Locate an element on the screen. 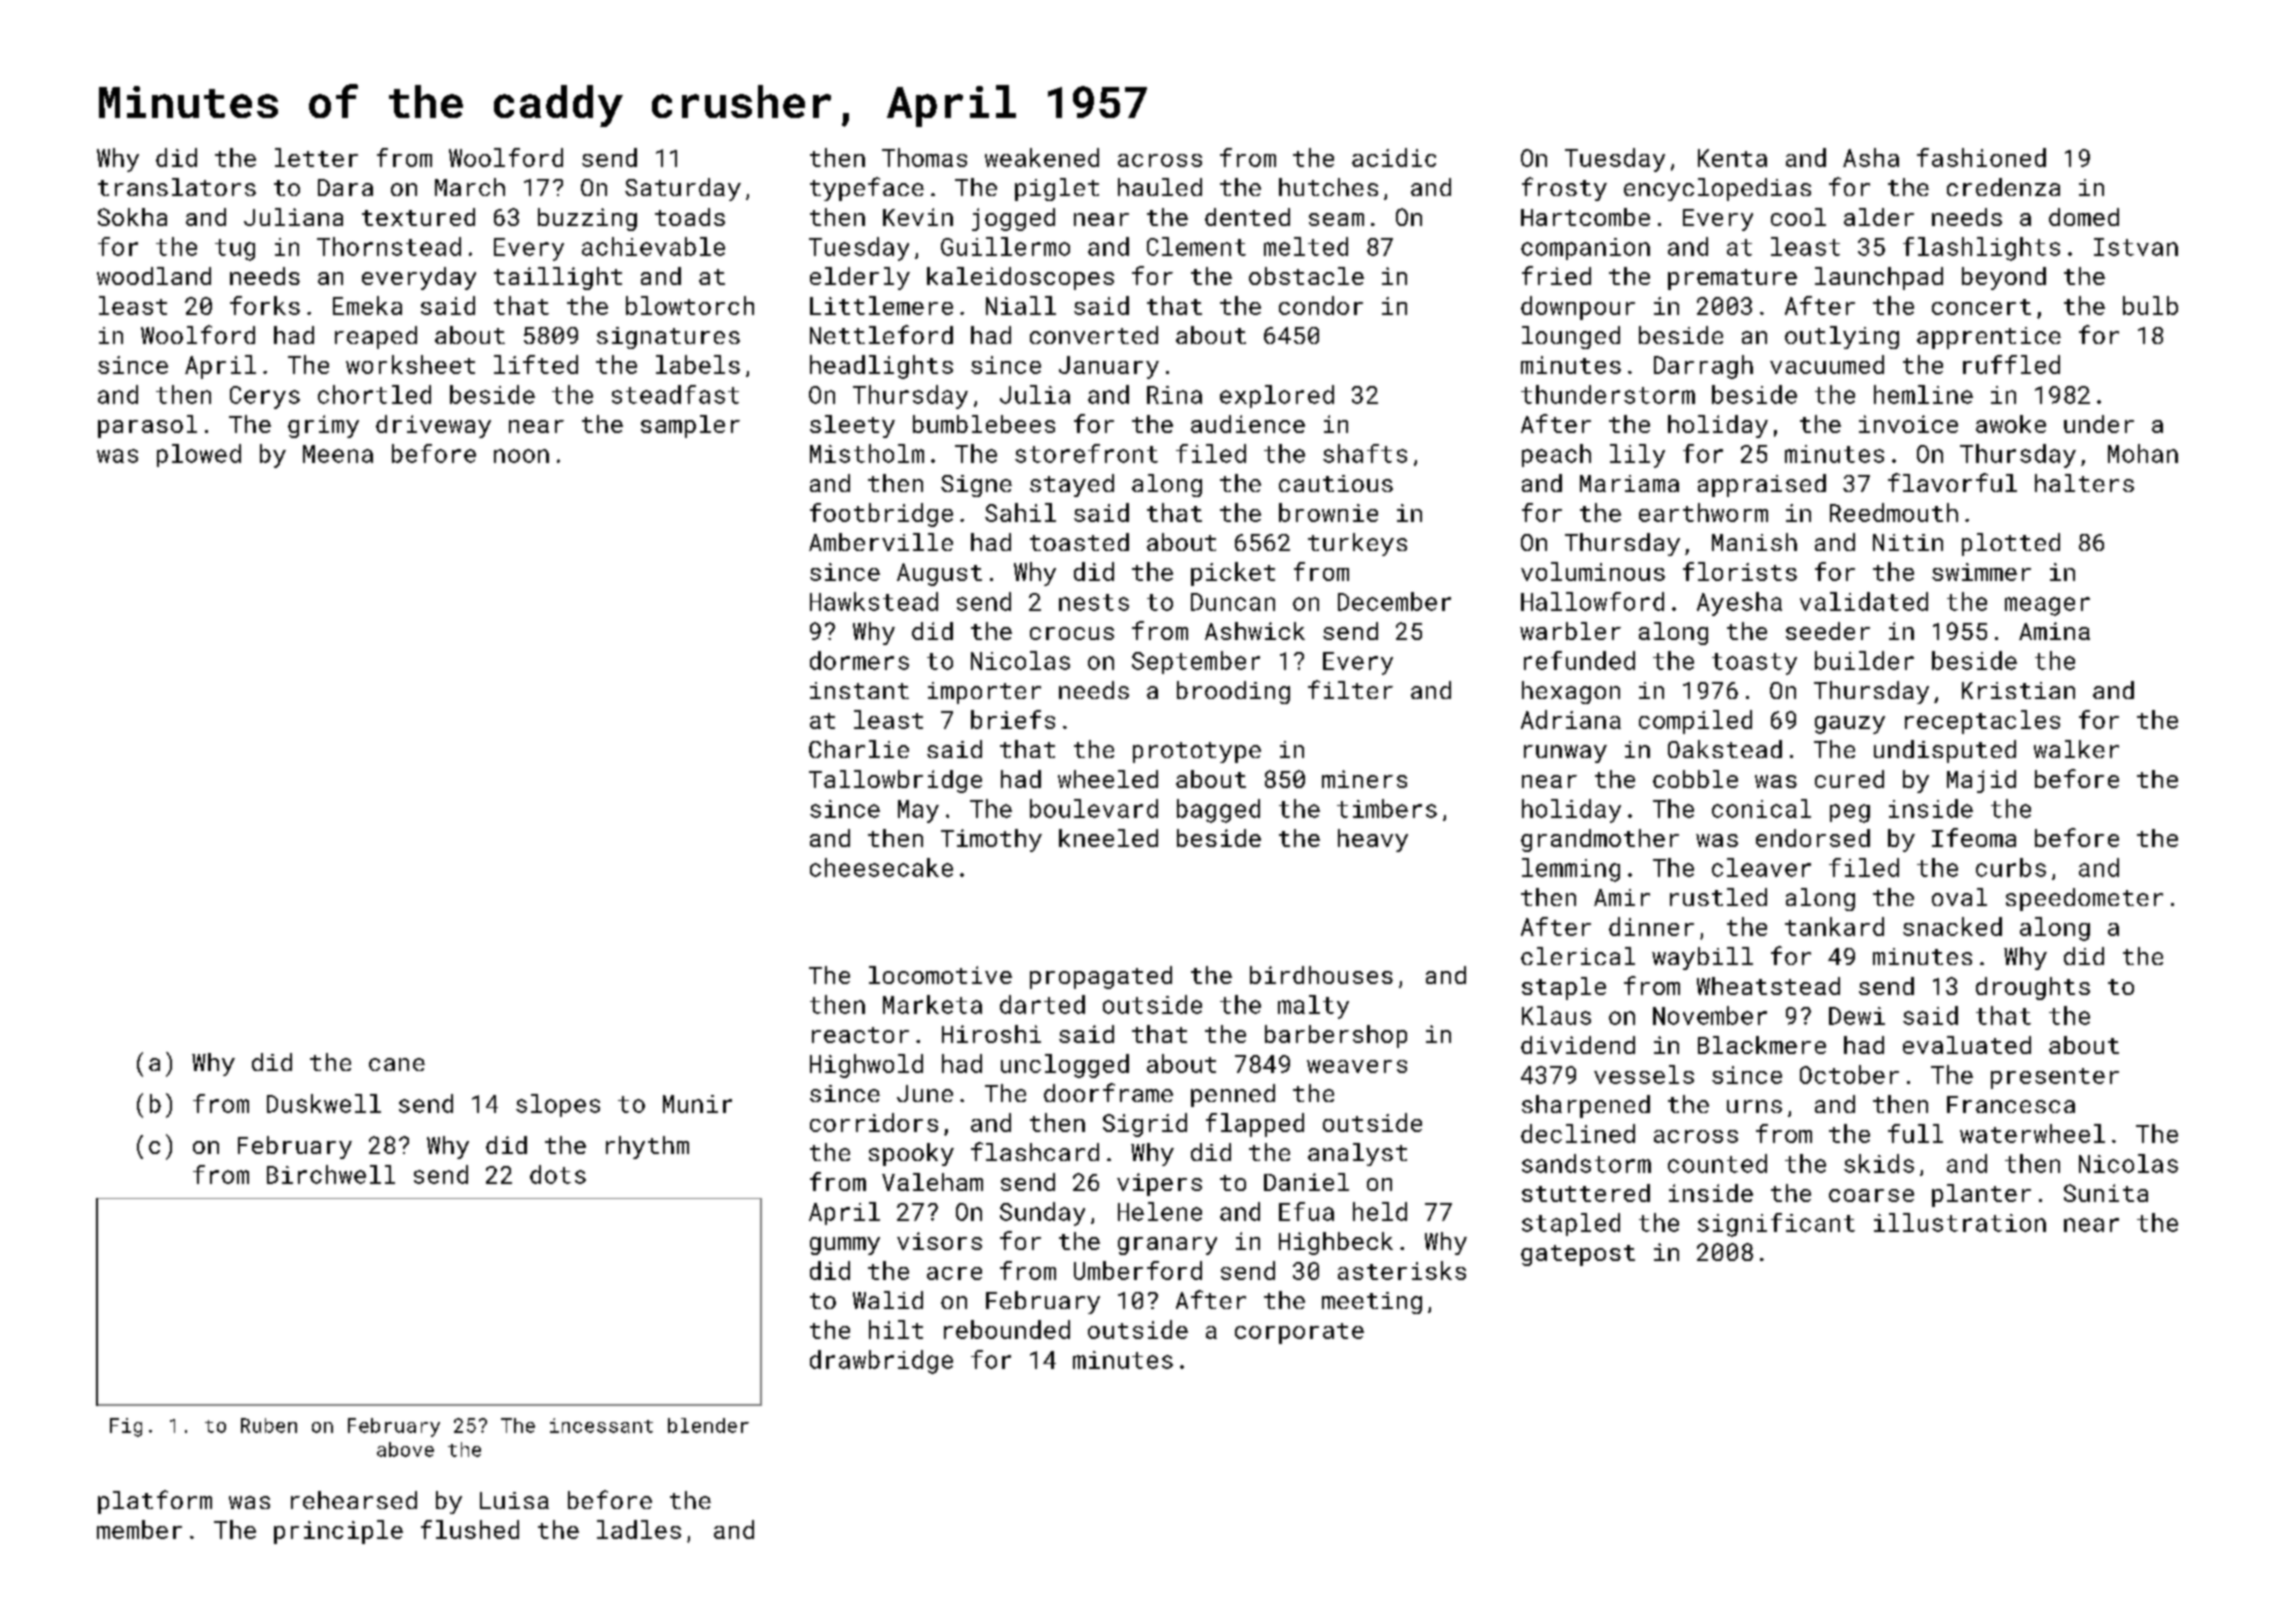  Birchwell is located at coordinates (331, 1174).
